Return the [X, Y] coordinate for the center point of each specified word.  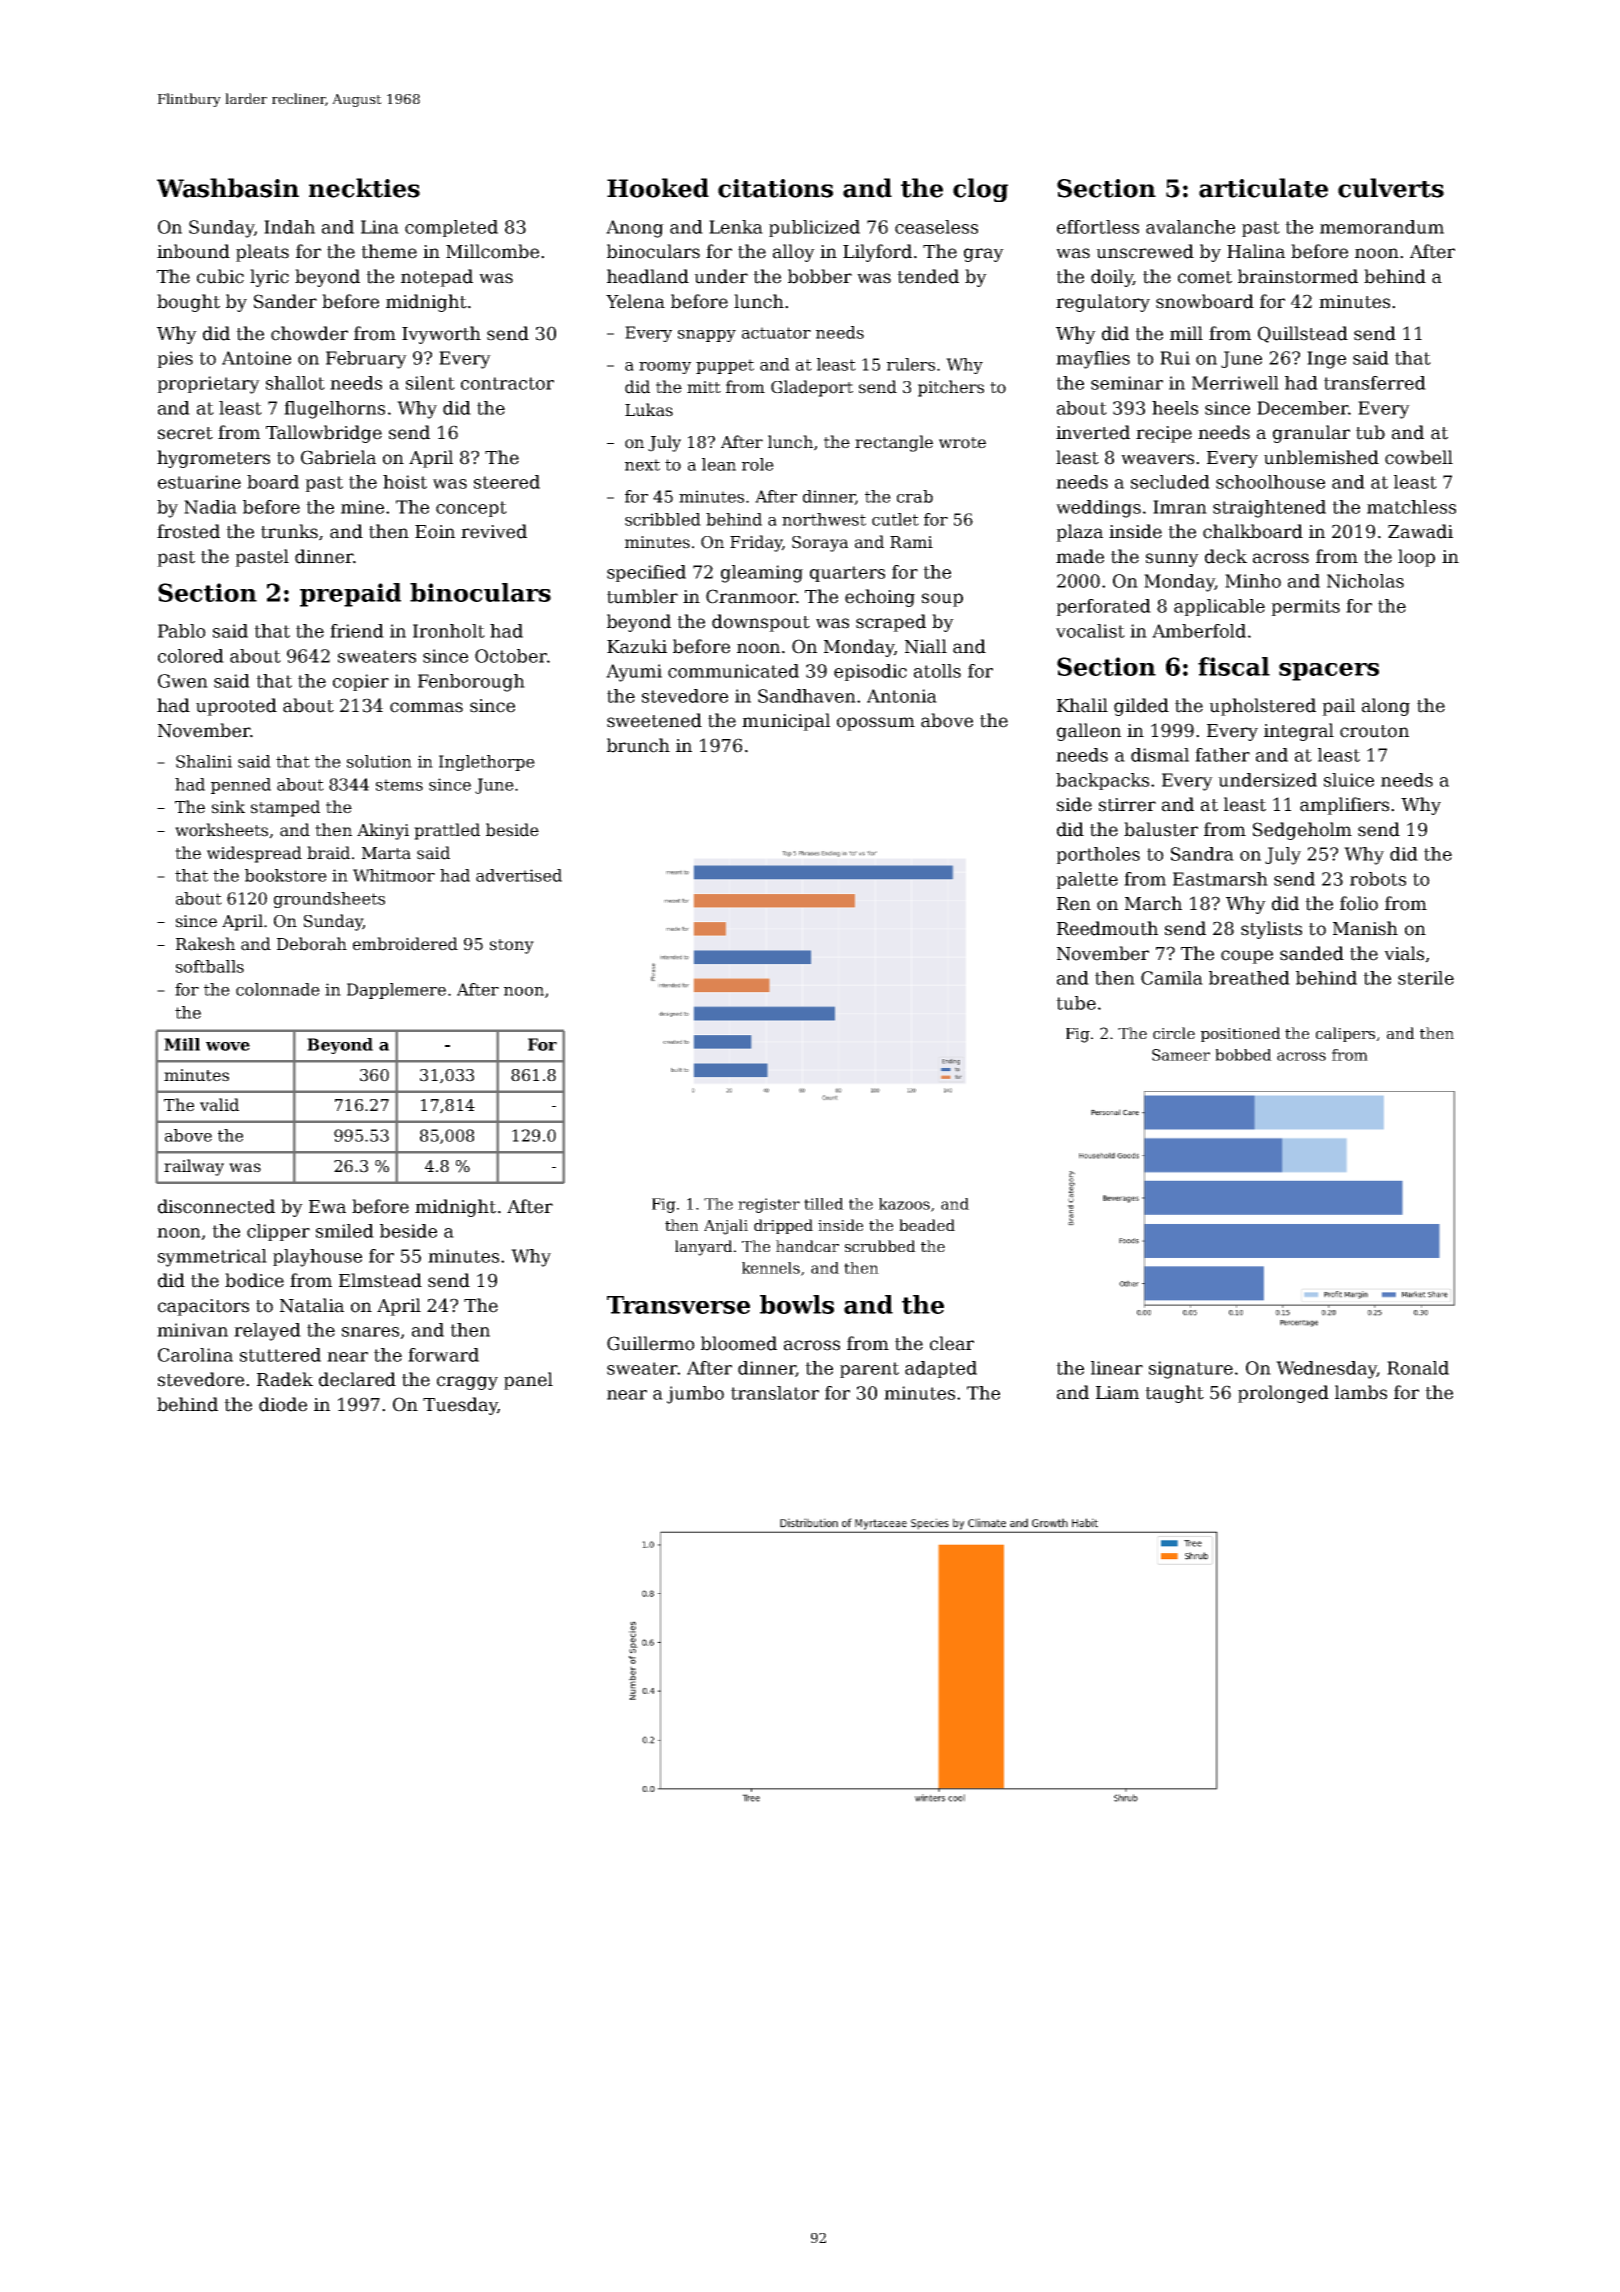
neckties [364, 188]
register [769, 1205]
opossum [876, 724]
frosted [188, 531]
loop [1416, 558]
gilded [1141, 707]
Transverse [678, 1305]
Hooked [658, 188]
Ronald [1418, 1368]
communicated [733, 671]
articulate [1263, 188]
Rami [911, 542]
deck [1226, 556]
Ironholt [449, 631]
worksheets [221, 830]
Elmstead [380, 1280]
